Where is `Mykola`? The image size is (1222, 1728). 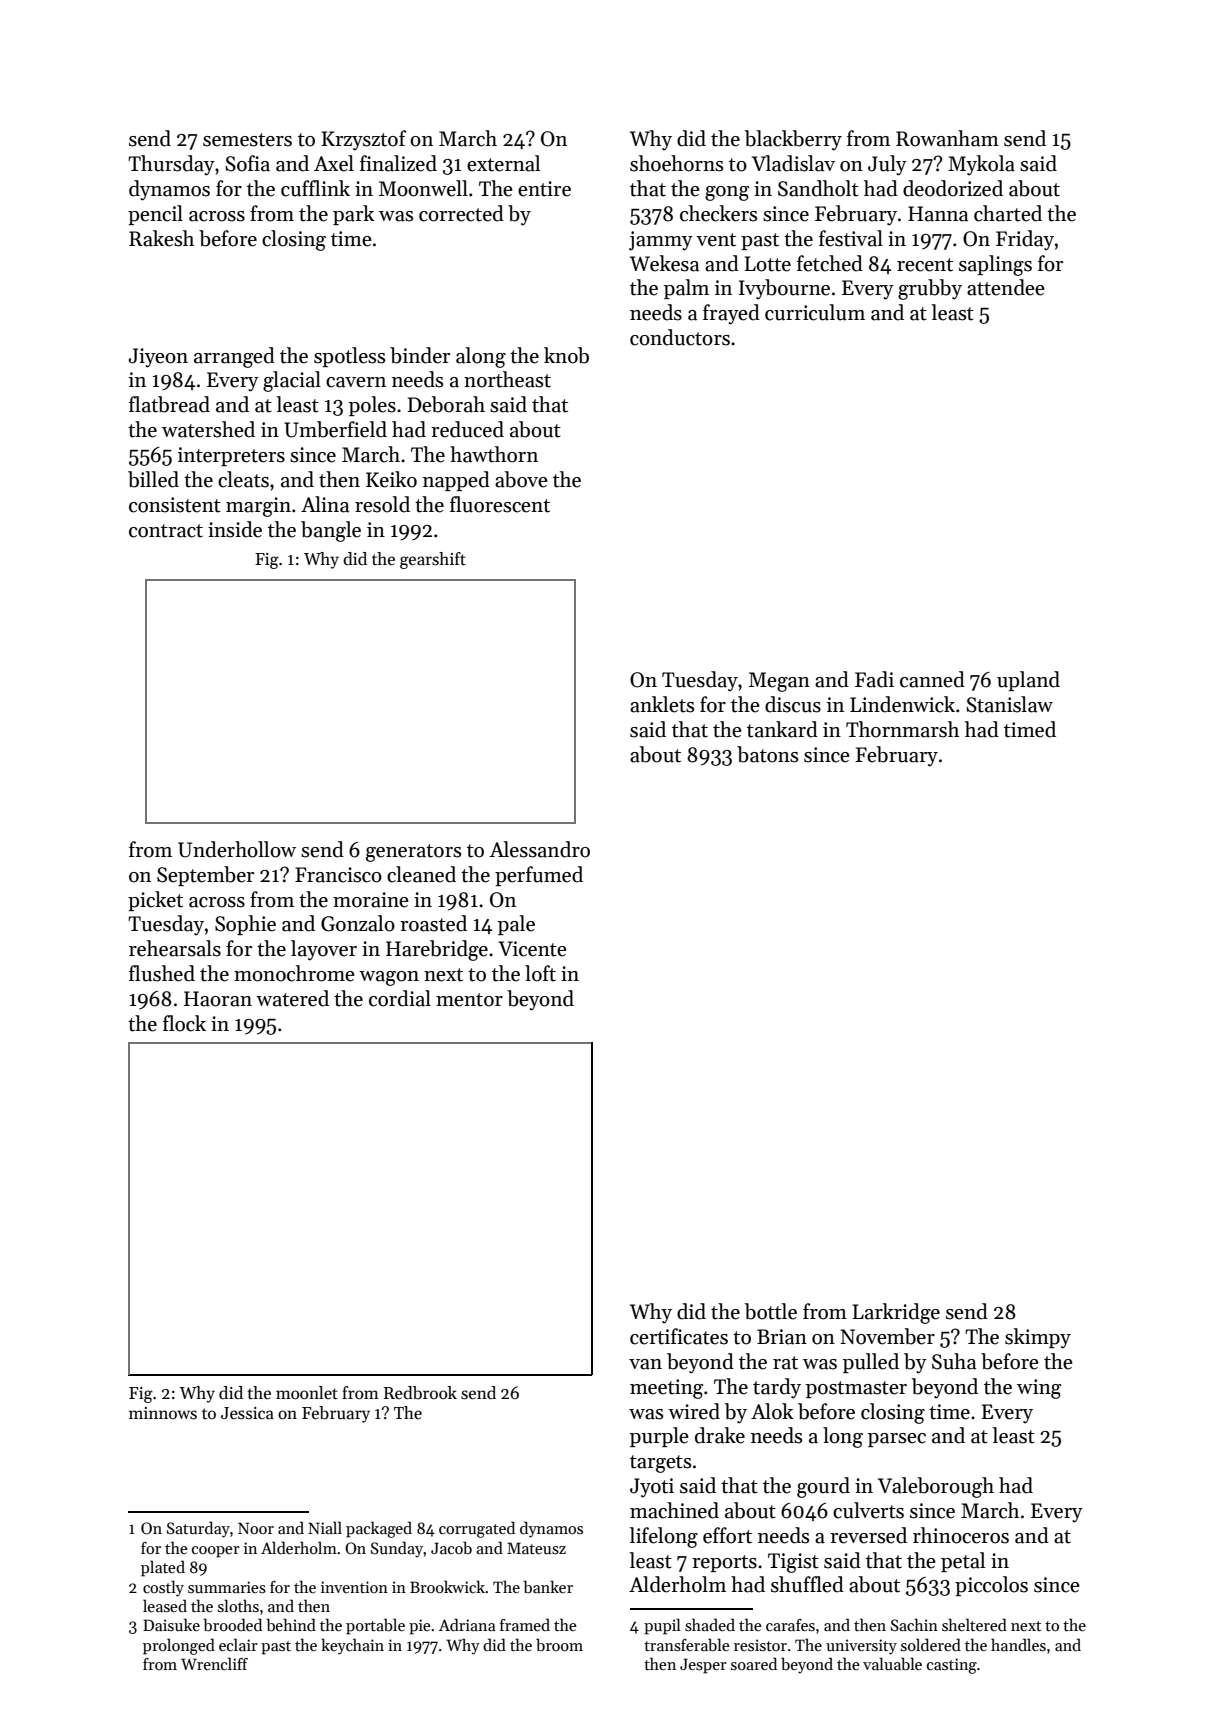
Mykola is located at coordinates (981, 165).
